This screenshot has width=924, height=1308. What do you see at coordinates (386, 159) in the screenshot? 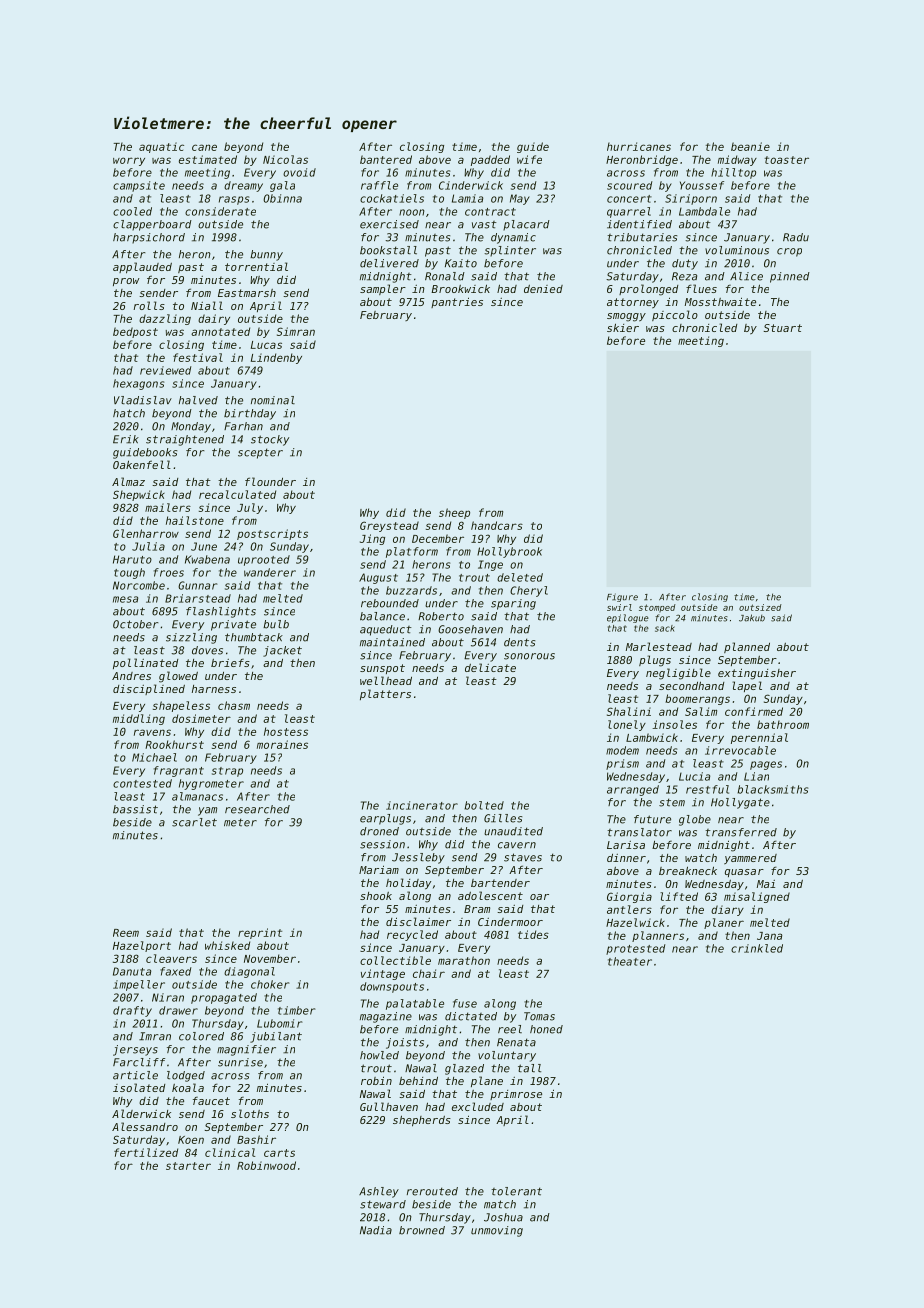
I see `bantered` at bounding box center [386, 159].
